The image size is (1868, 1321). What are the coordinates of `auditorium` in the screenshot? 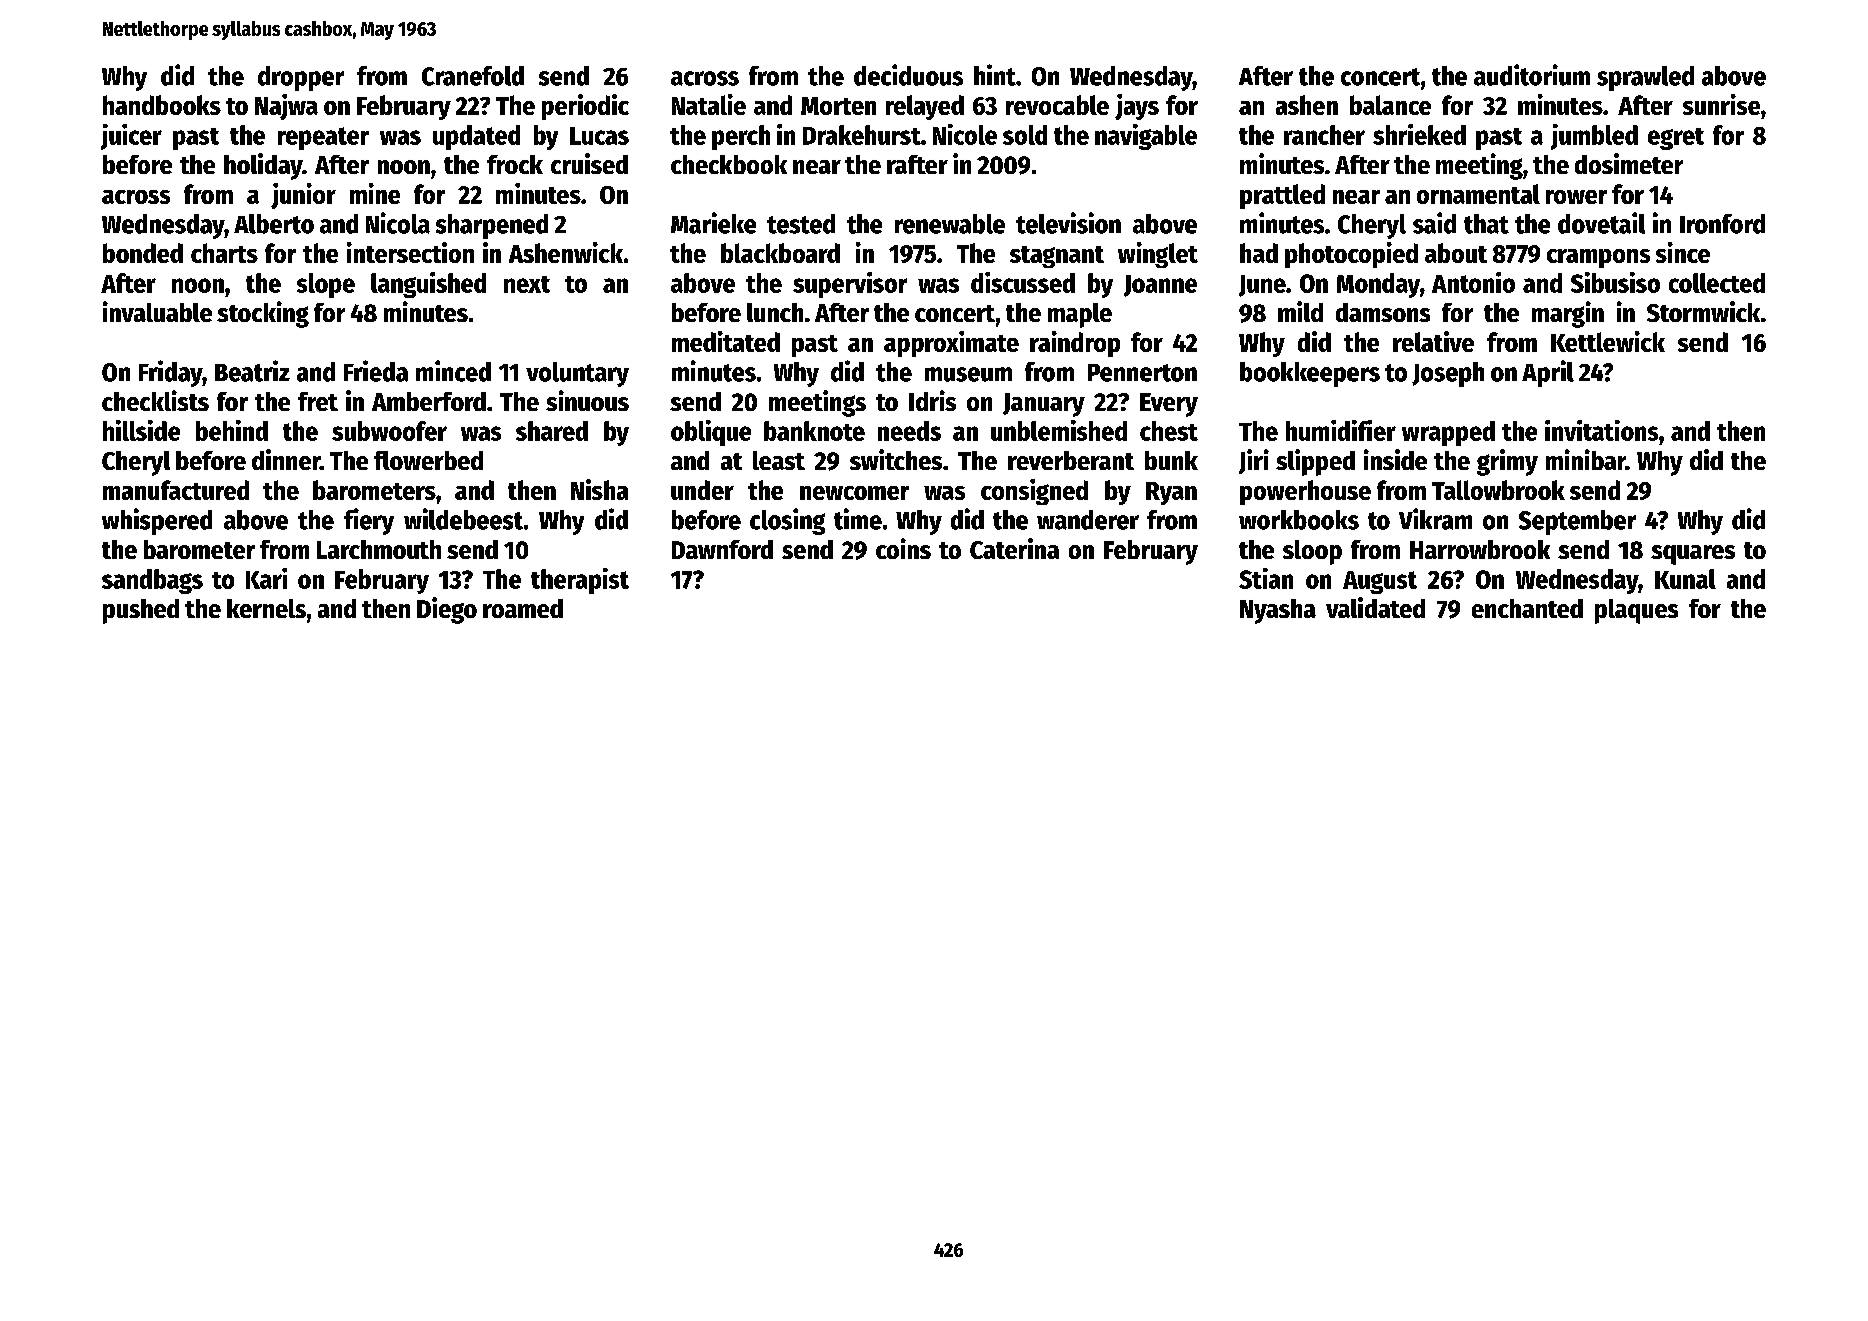 It's located at (1532, 75).
